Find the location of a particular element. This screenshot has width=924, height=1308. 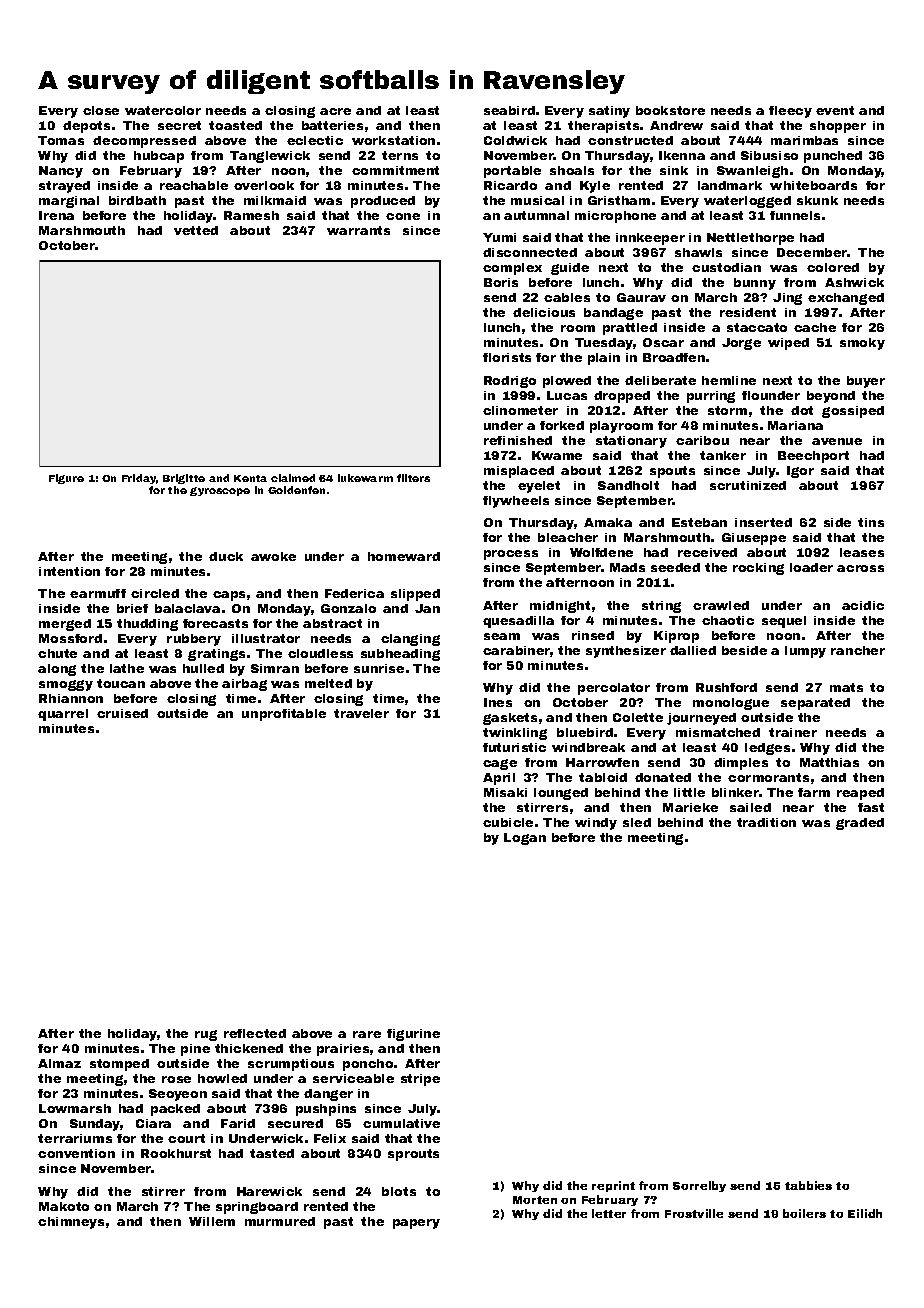

windy is located at coordinates (596, 824).
